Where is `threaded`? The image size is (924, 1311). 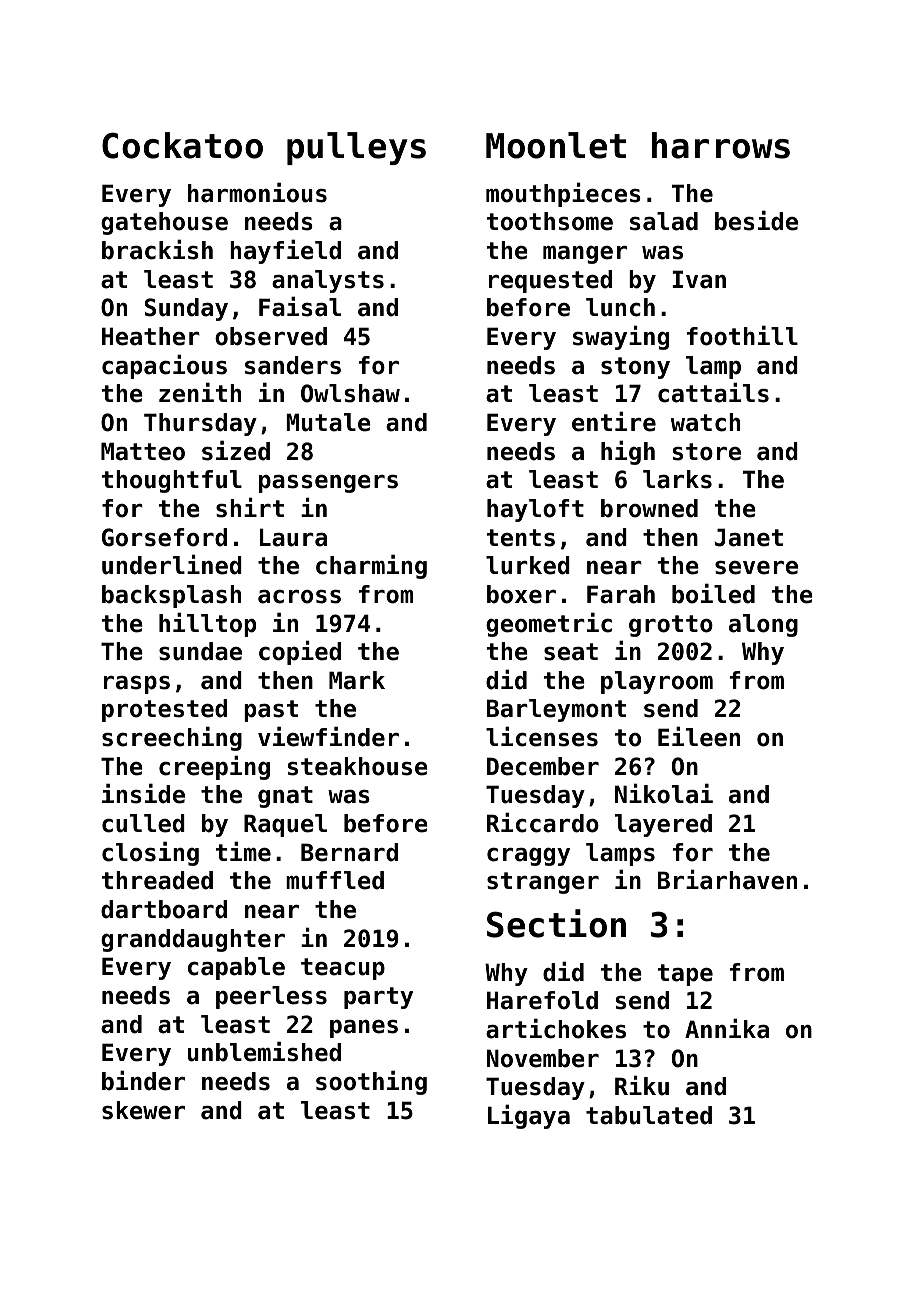
threaded is located at coordinates (157, 880).
